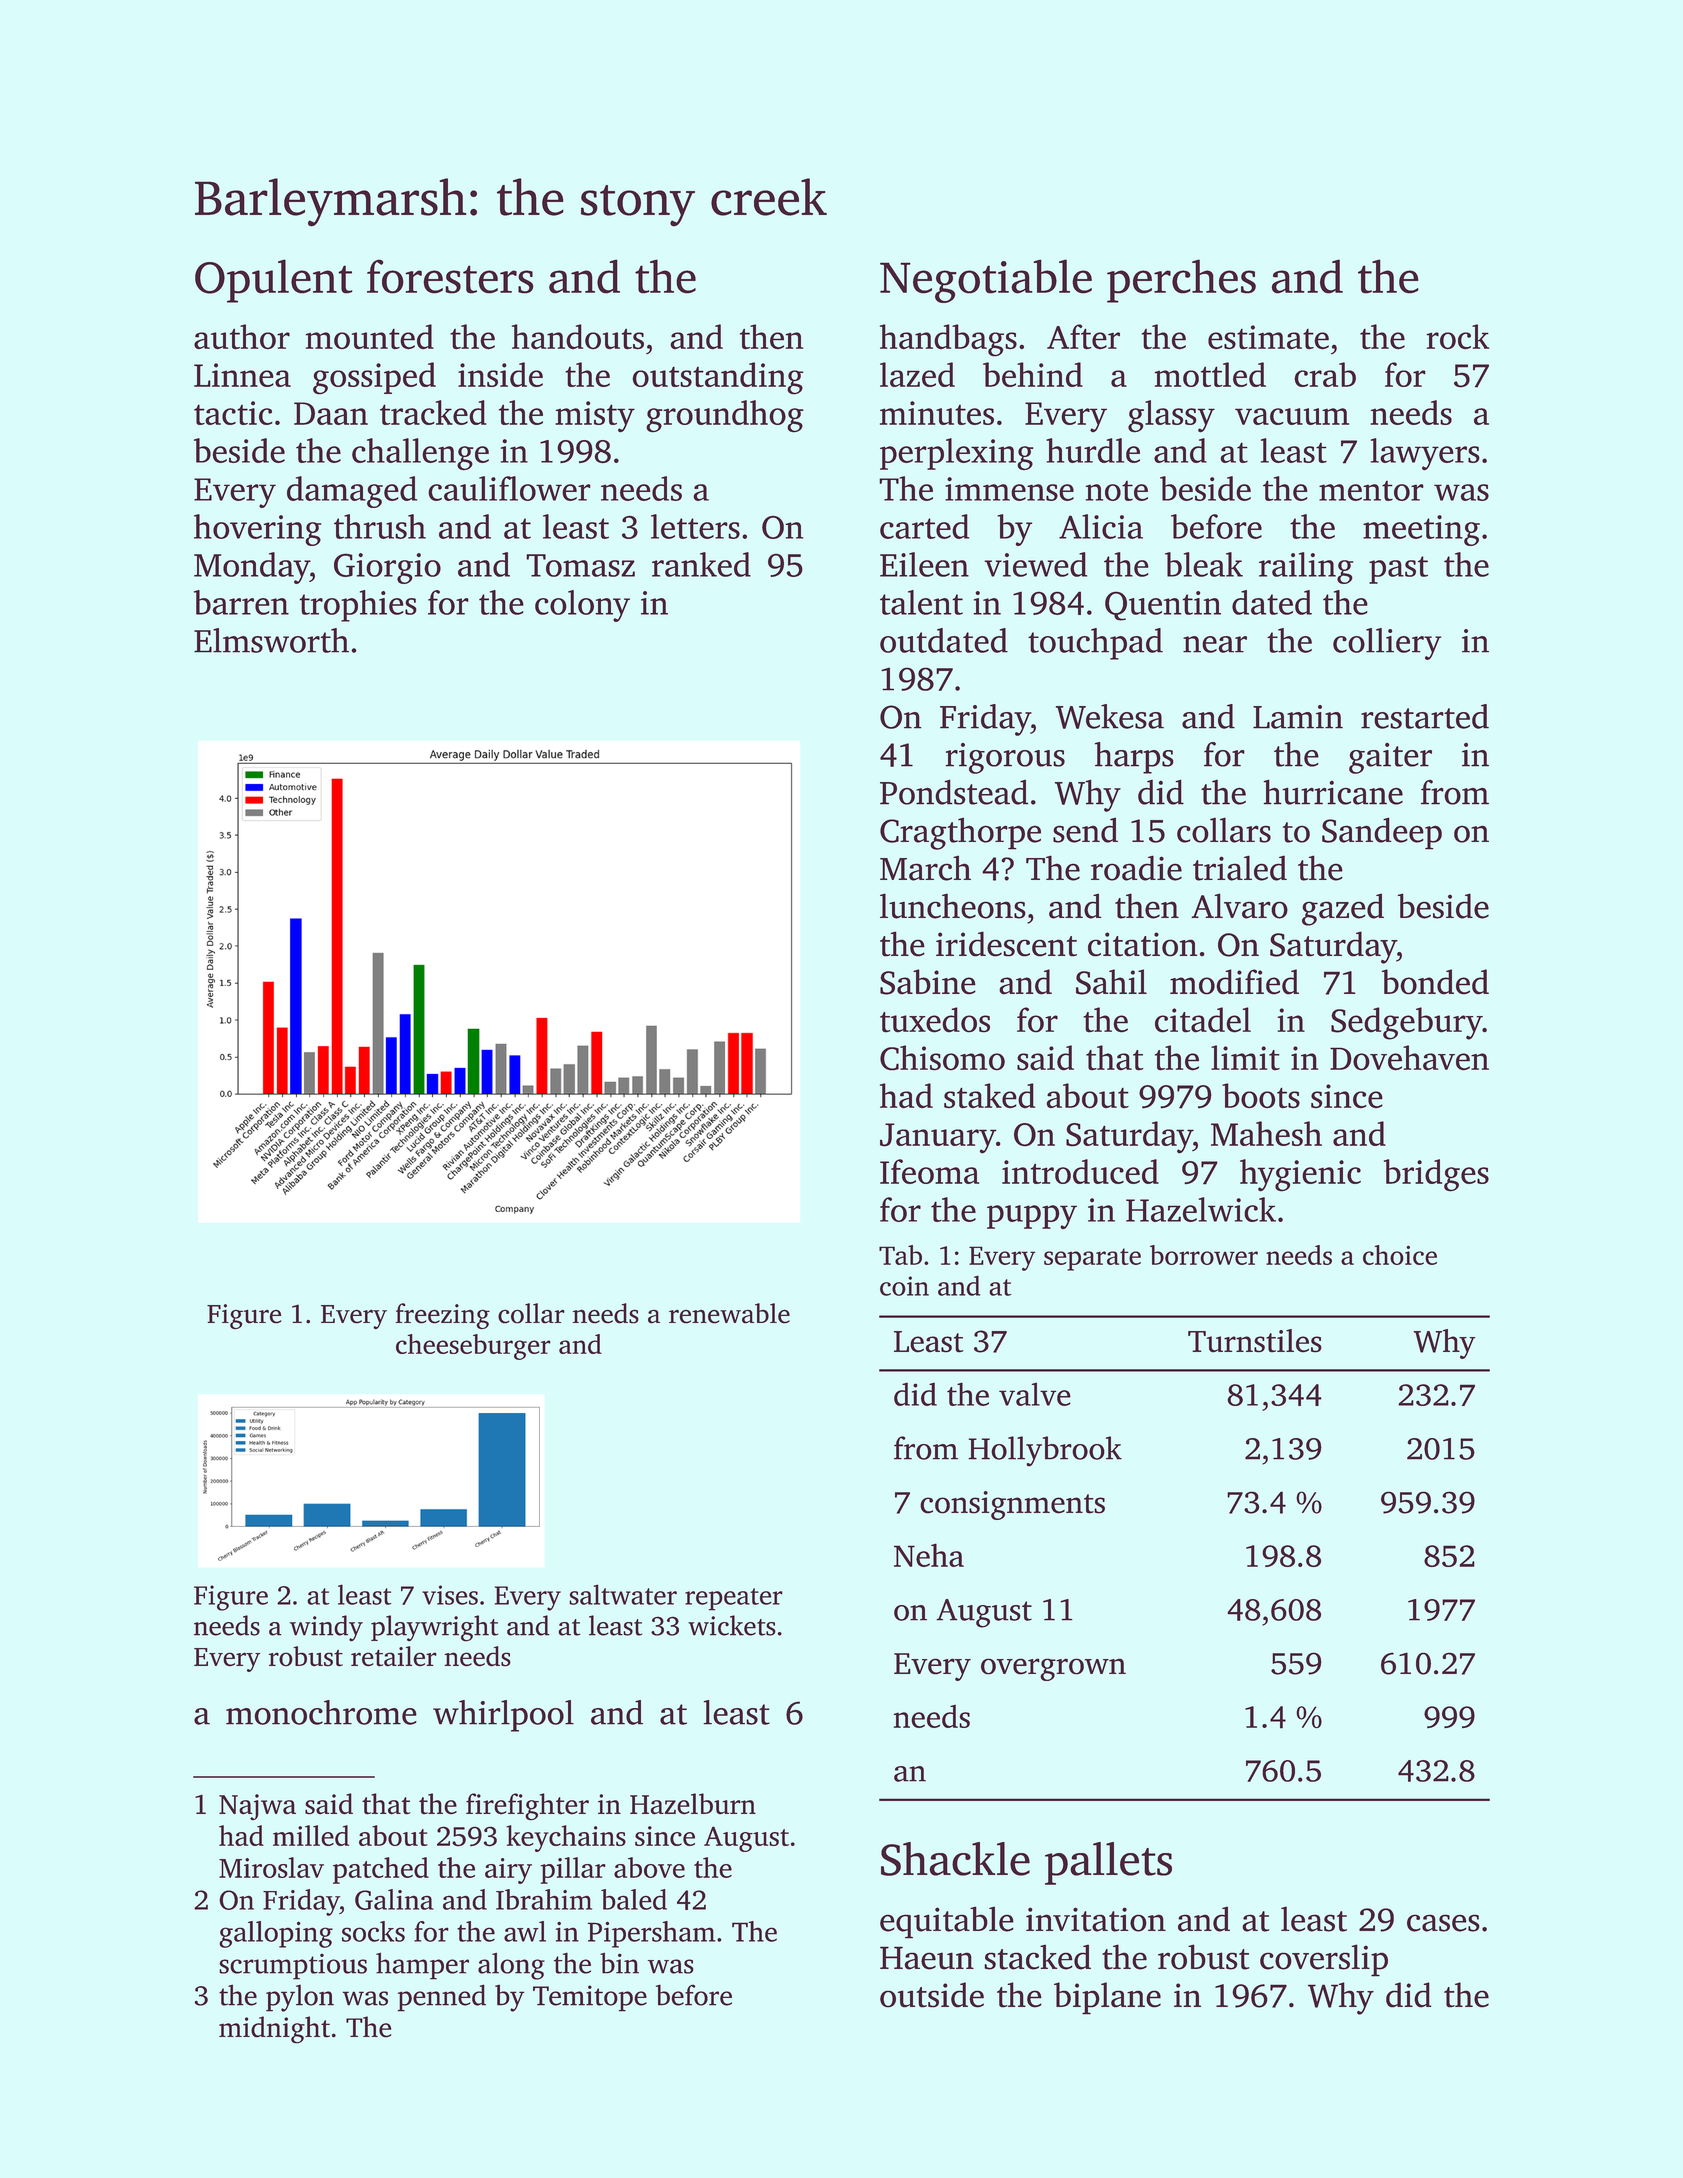 The height and width of the screenshot is (2178, 1683). Describe the element at coordinates (443, 1316) in the screenshot. I see `freezing` at that location.
